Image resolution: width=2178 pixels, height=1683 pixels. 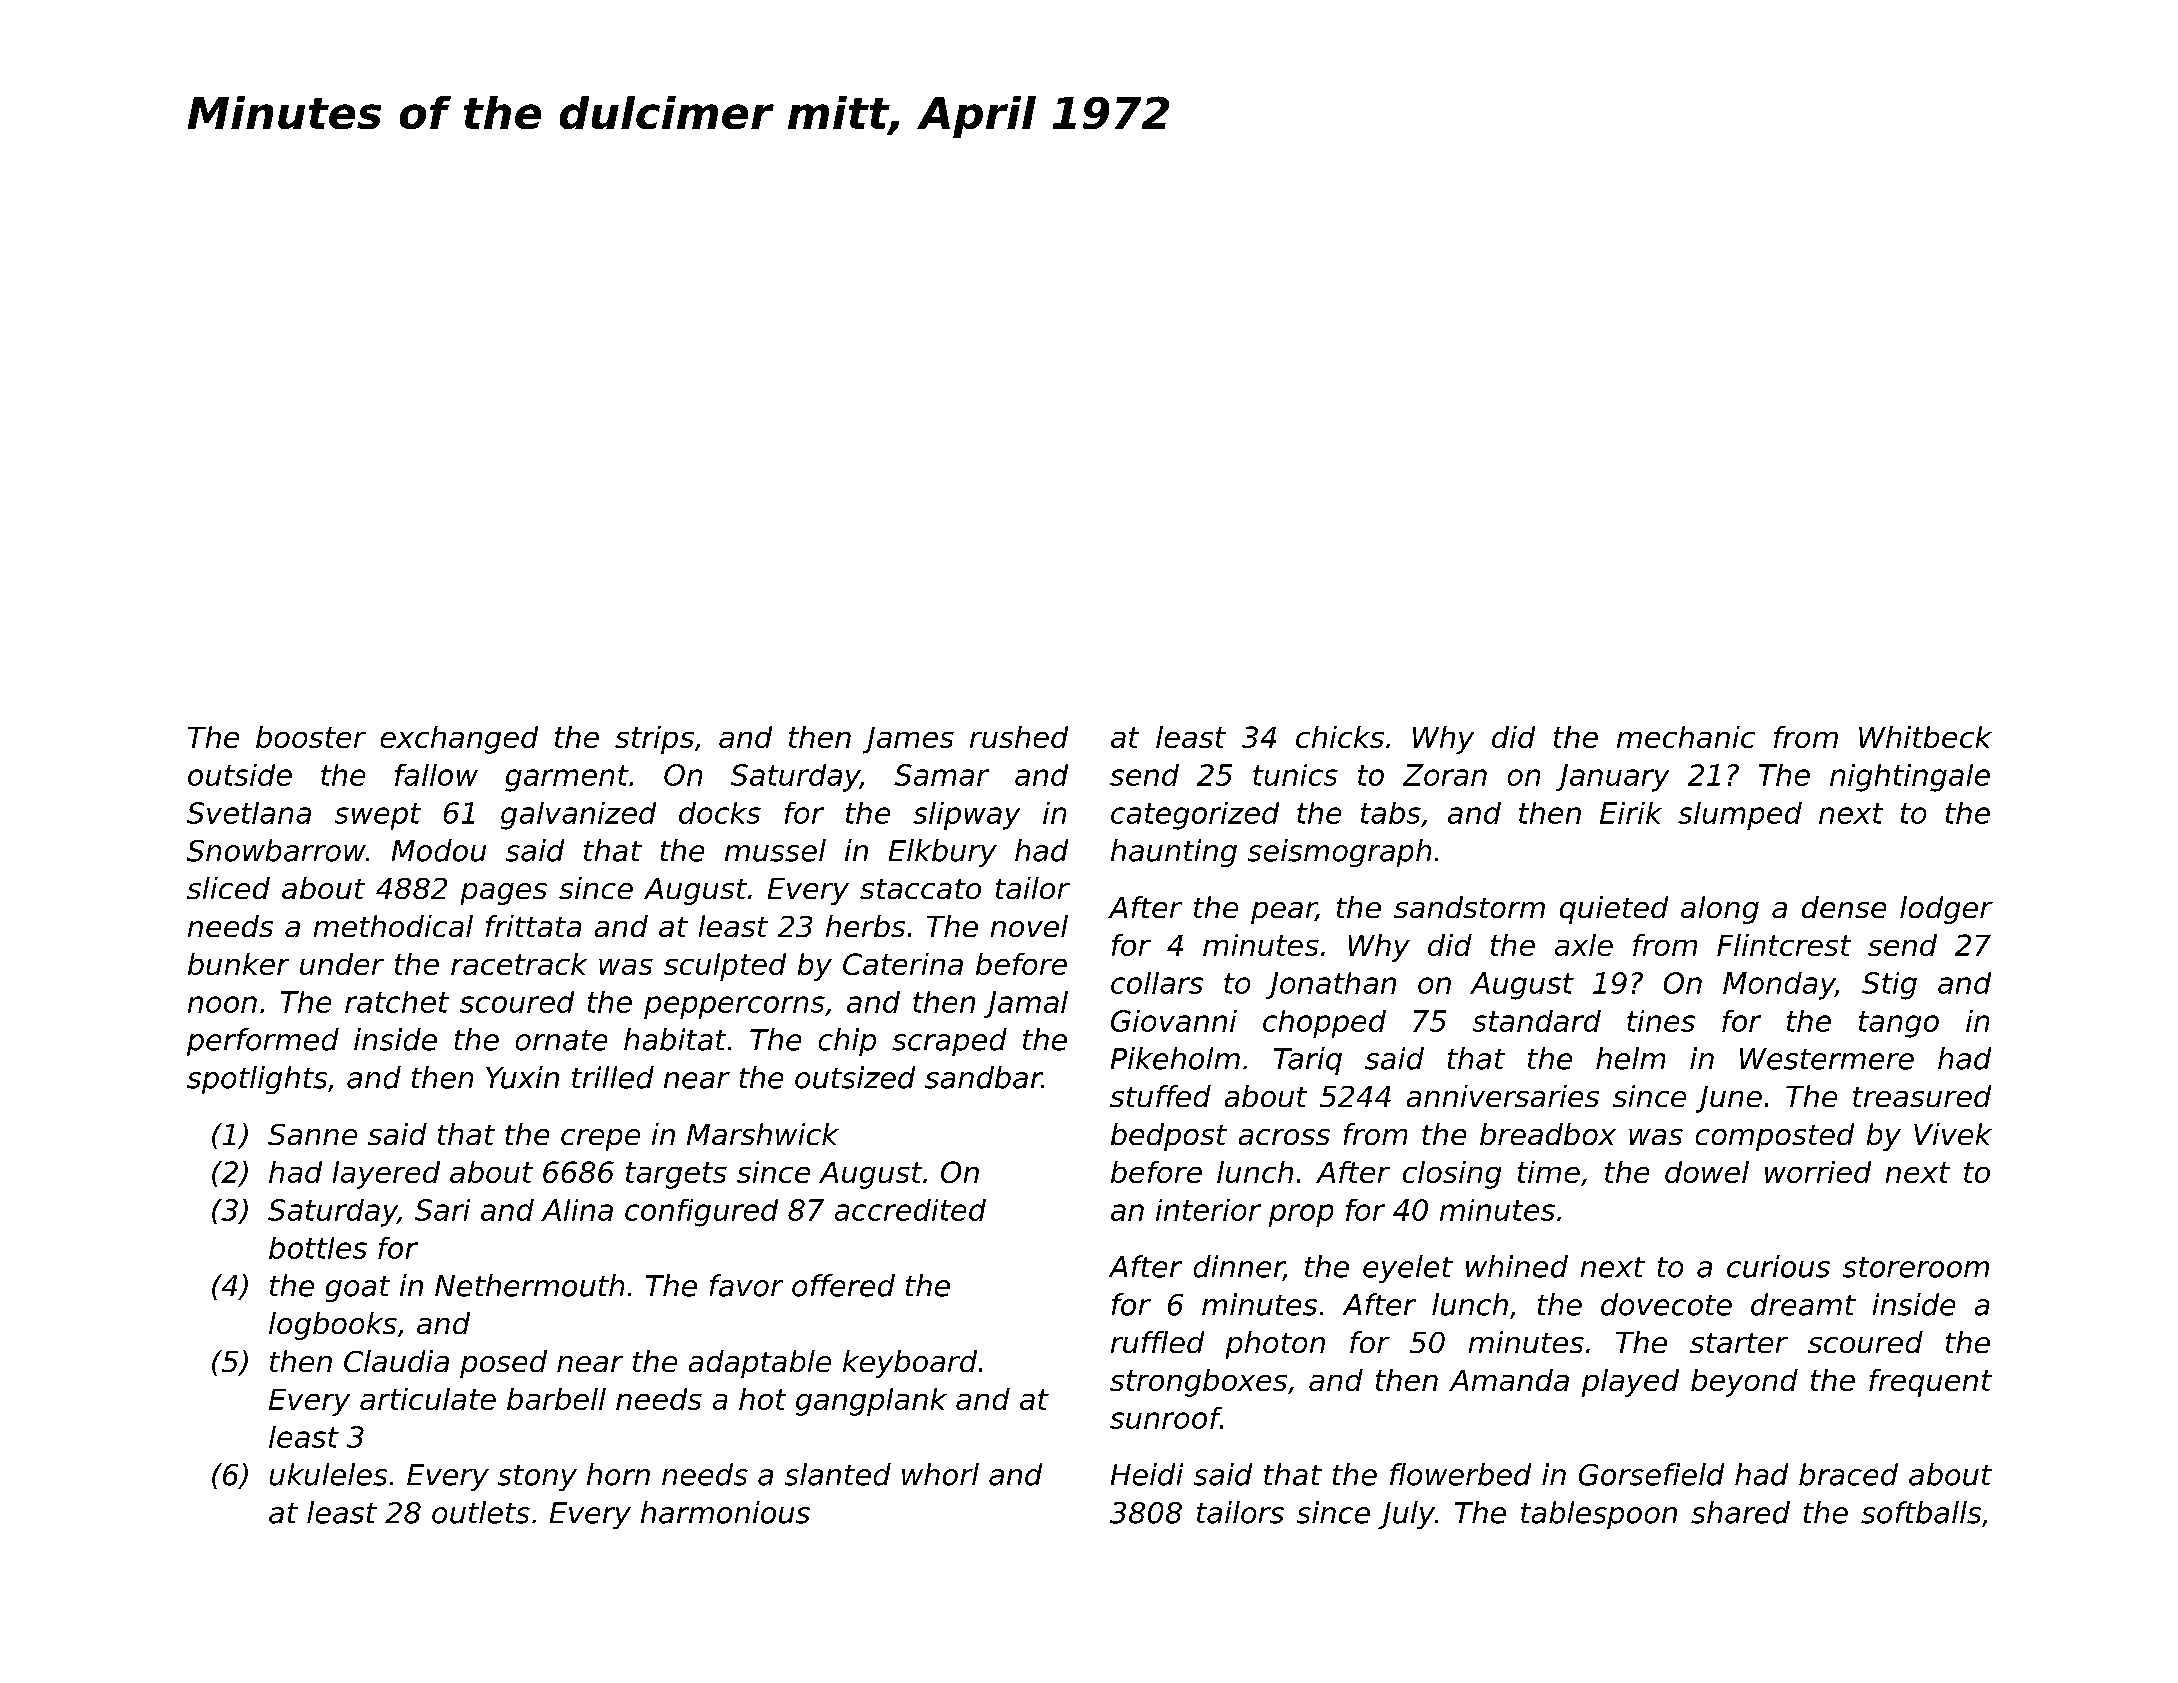 I want to click on booster, so click(x=311, y=737).
